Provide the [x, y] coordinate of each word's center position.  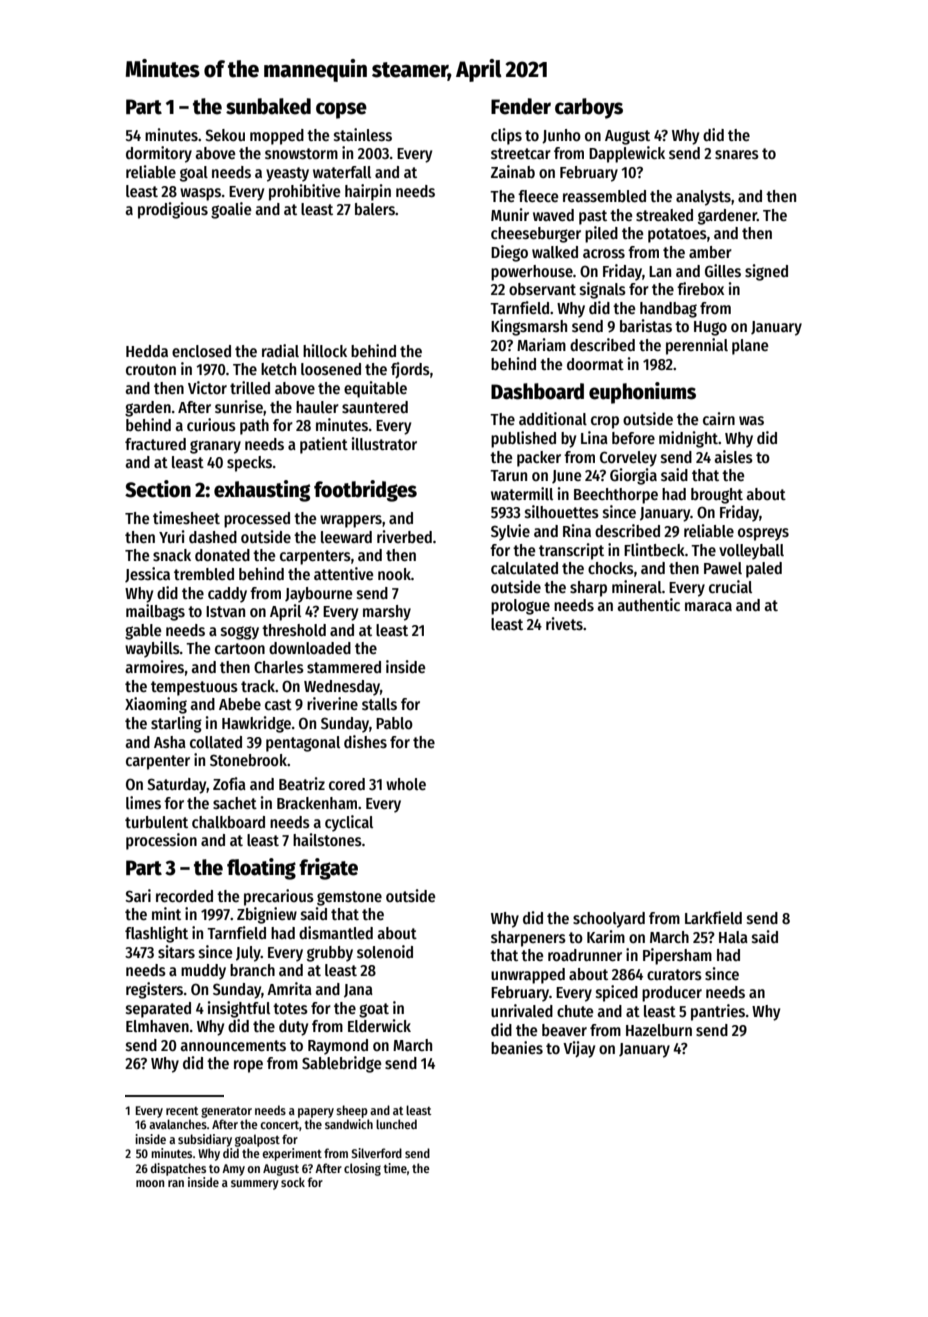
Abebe [240, 704]
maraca [708, 606]
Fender [521, 106]
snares [737, 154]
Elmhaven [157, 1026]
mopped [277, 137]
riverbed [404, 536]
